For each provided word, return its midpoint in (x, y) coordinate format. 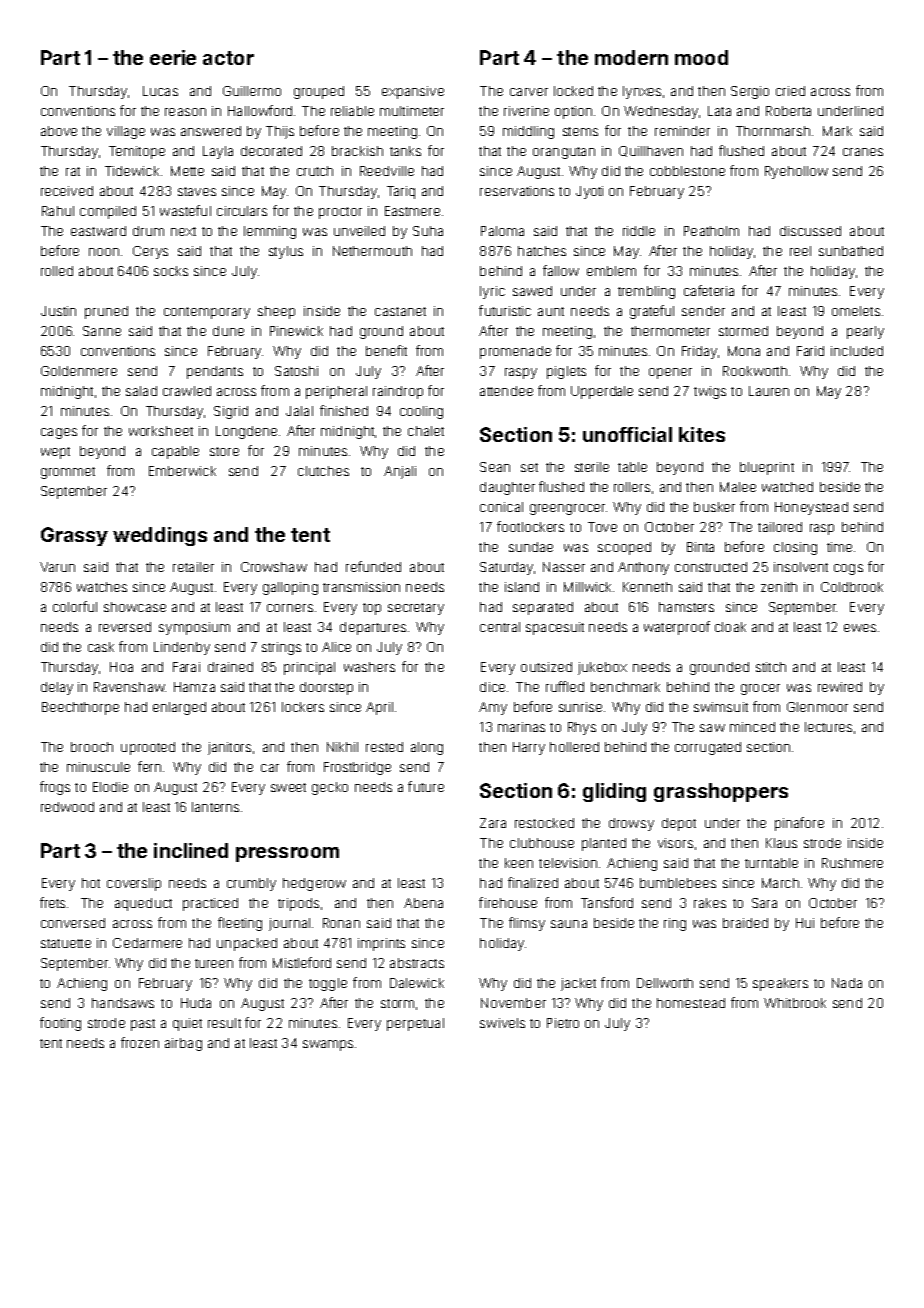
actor (228, 58)
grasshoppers (721, 792)
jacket (578, 984)
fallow (561, 270)
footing (60, 1024)
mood (701, 57)
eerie (173, 57)
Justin (58, 311)
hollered (574, 747)
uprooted (148, 748)
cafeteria (709, 290)
